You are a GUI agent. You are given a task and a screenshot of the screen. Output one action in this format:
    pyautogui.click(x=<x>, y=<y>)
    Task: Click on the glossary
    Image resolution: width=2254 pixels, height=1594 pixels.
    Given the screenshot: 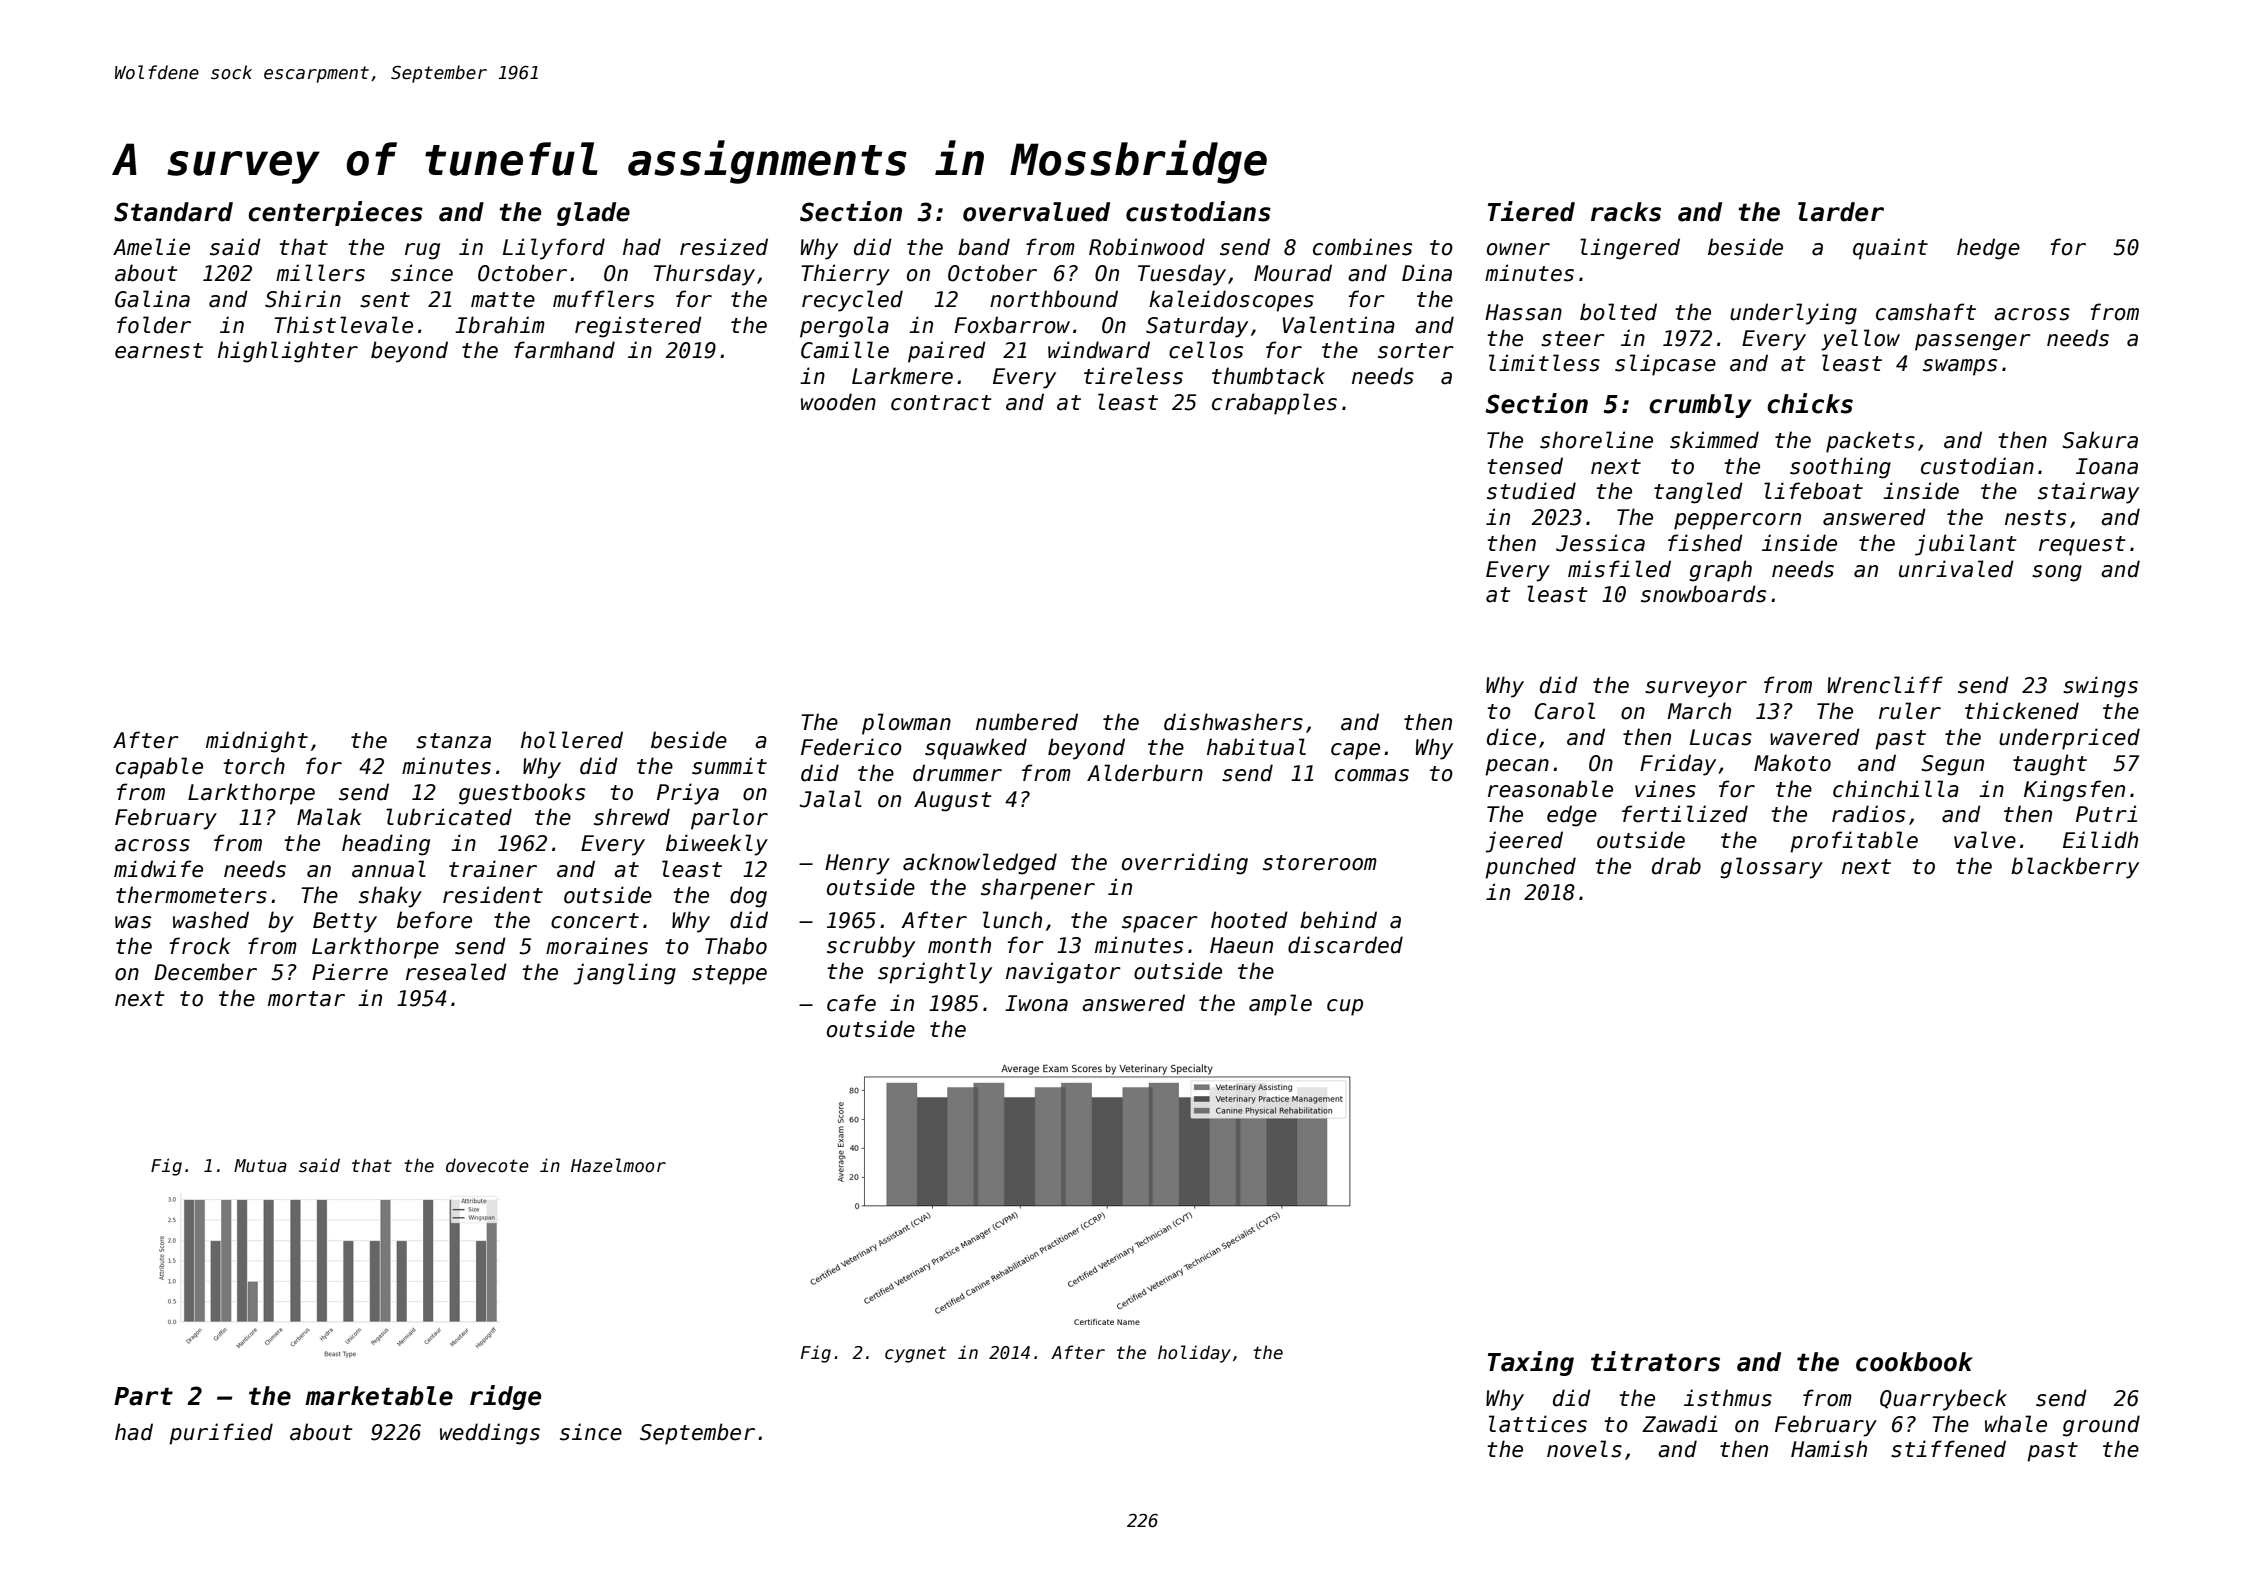 What is the action you would take?
    pyautogui.click(x=1771, y=868)
